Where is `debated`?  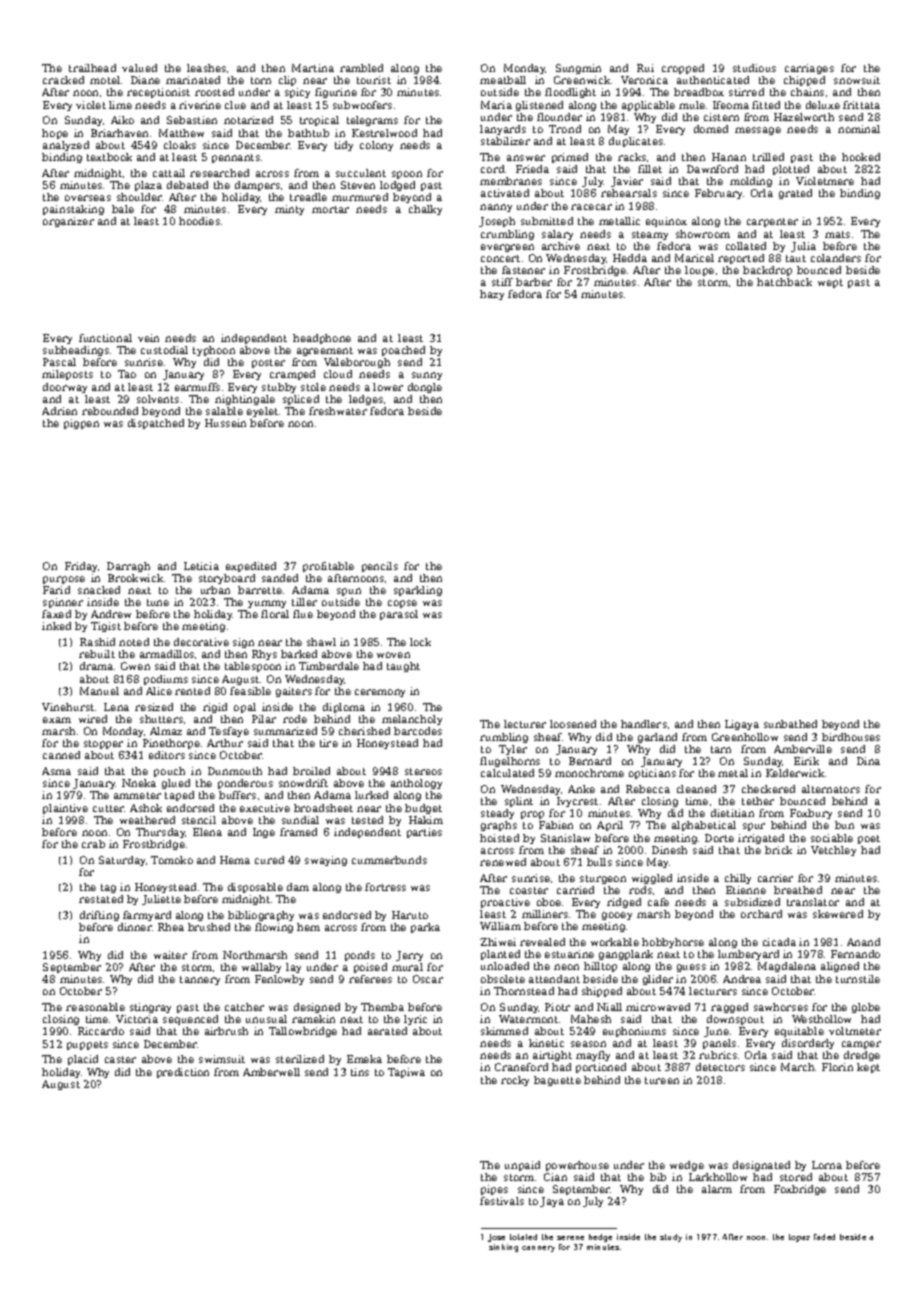
debated is located at coordinates (187, 185).
